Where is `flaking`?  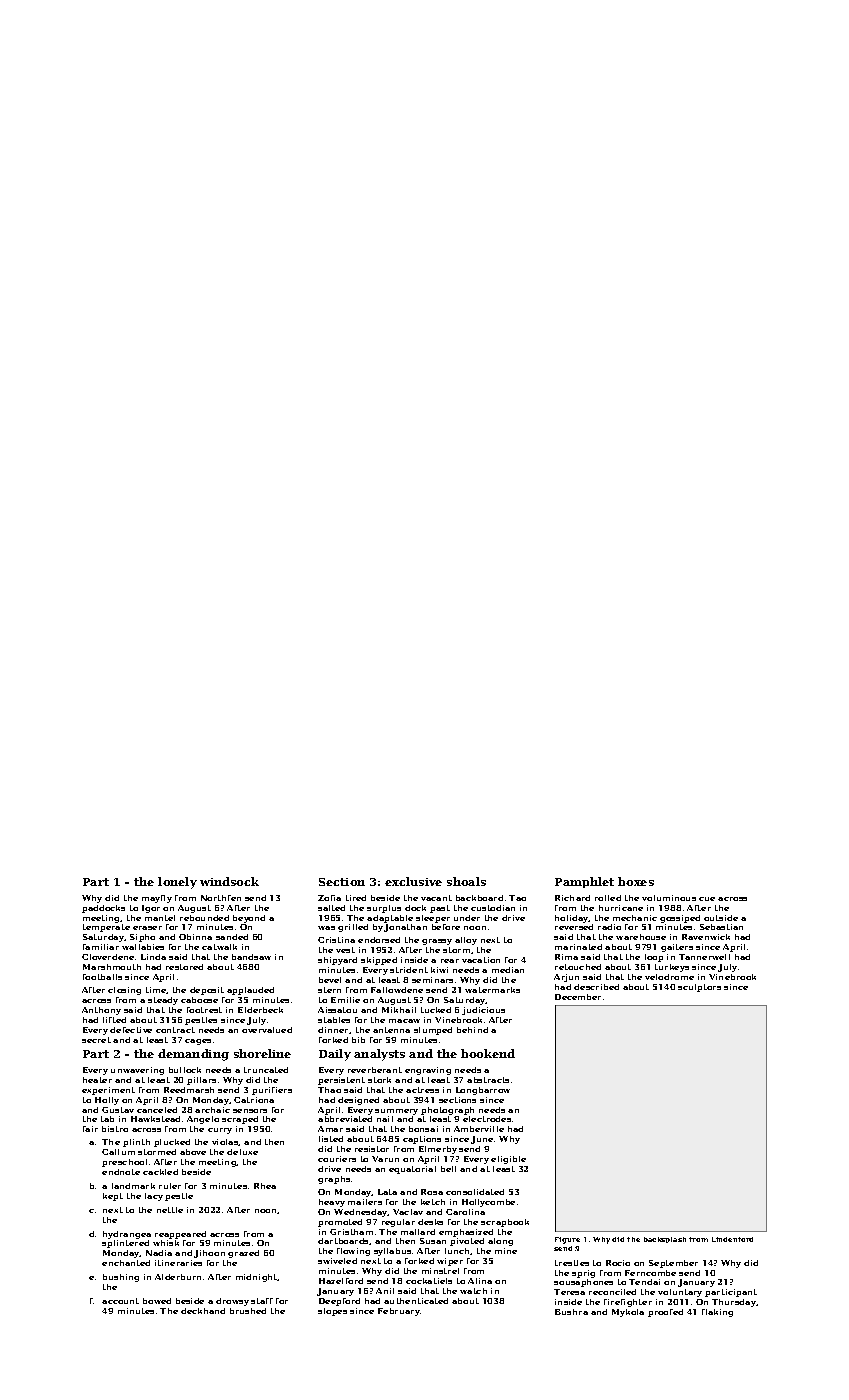
flaking is located at coordinates (717, 1313).
